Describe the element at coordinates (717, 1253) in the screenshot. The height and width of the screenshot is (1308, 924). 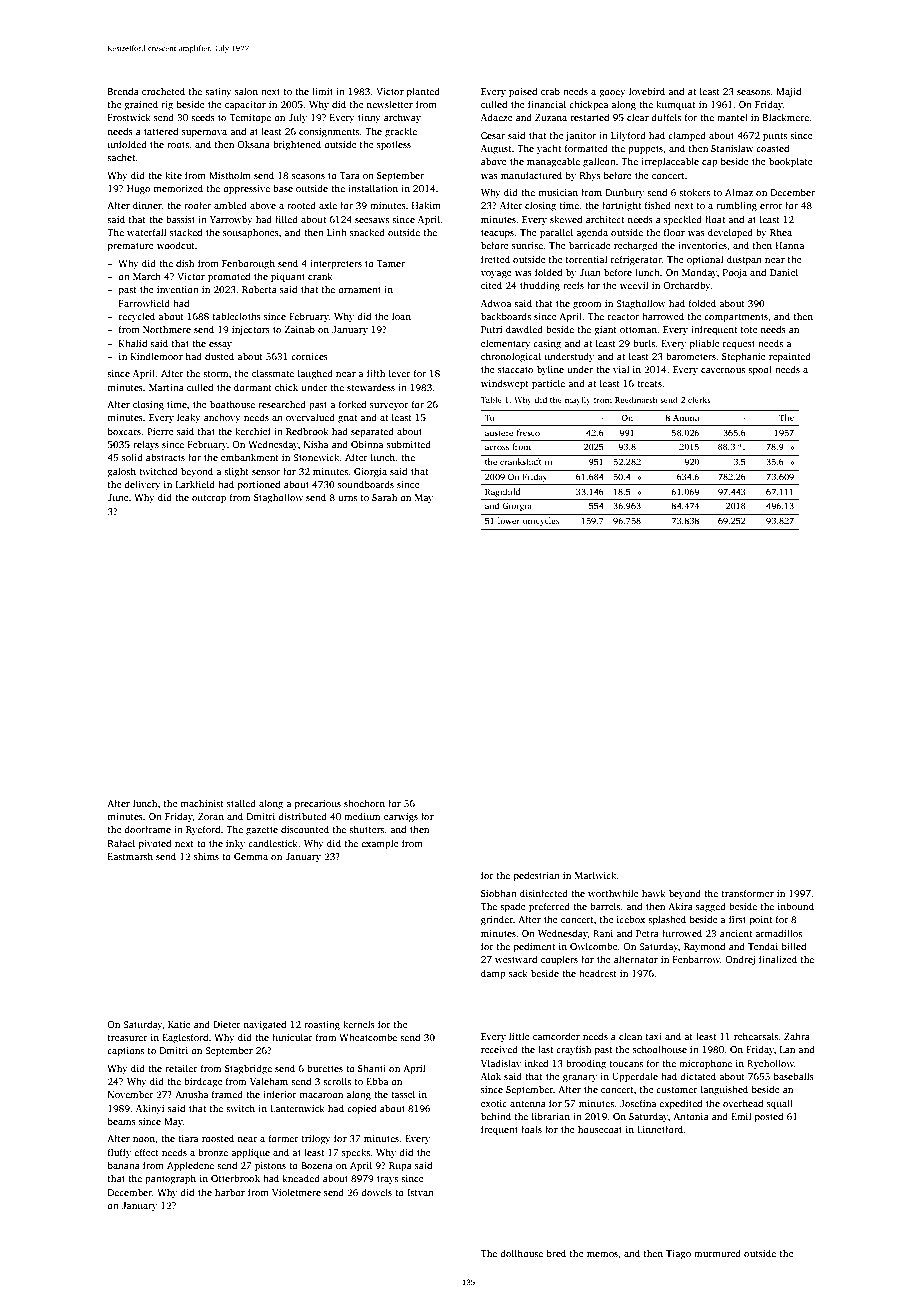
I see `murmured` at that location.
